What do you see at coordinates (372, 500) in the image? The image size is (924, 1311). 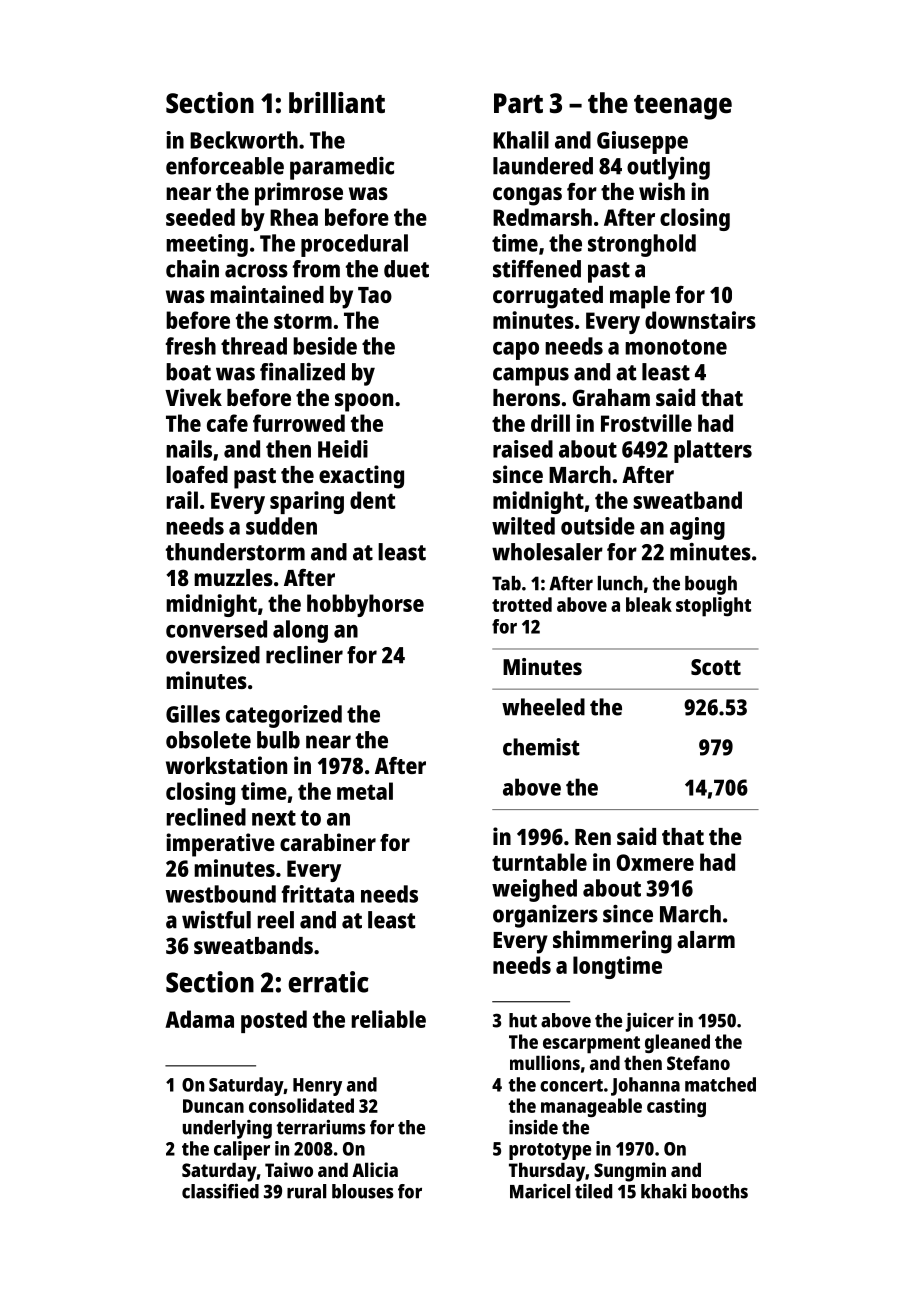 I see `dent` at bounding box center [372, 500].
